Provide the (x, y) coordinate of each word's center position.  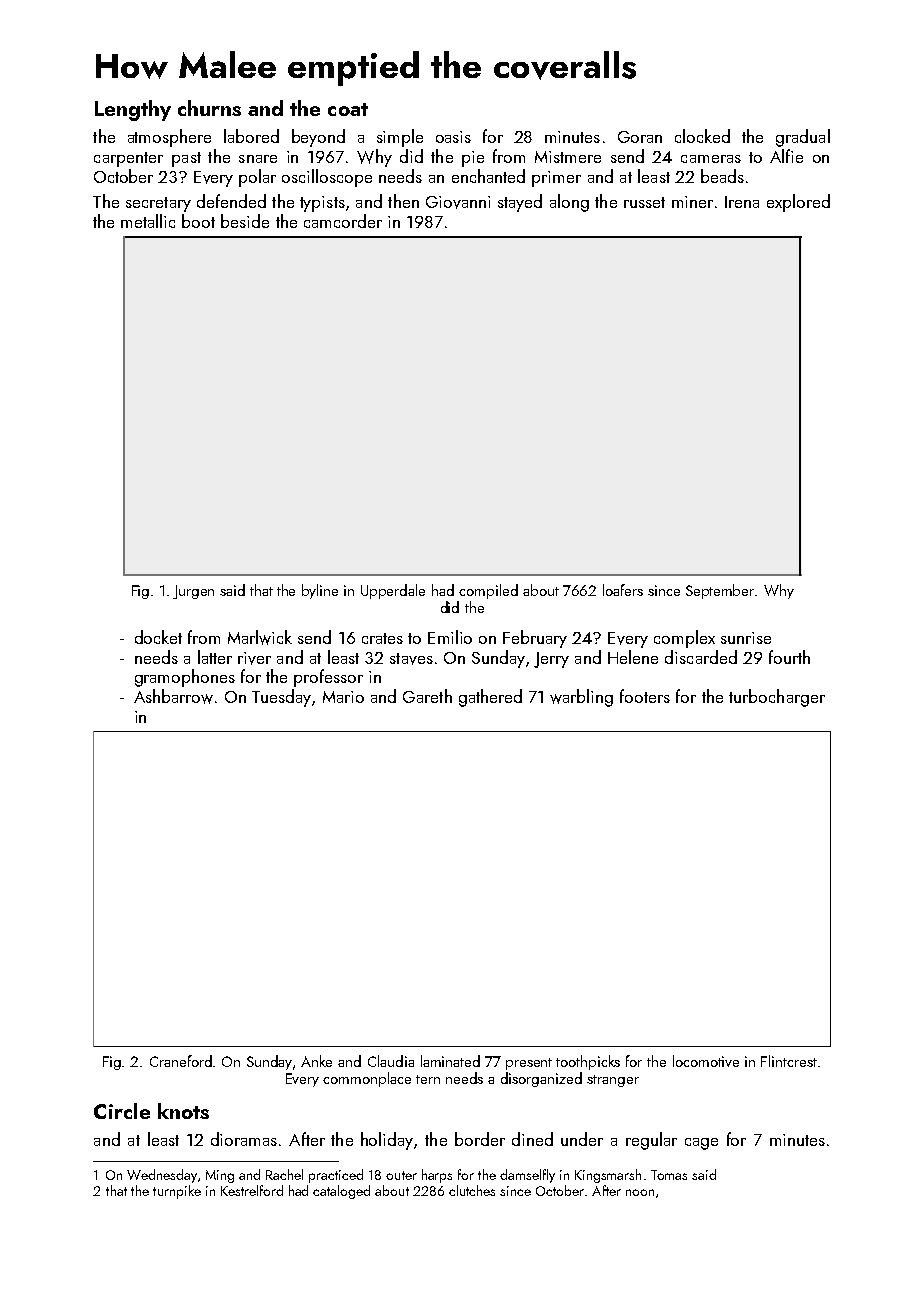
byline (320, 591)
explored (798, 203)
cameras (711, 159)
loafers (623, 590)
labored (251, 136)
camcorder (343, 221)
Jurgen (193, 592)
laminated (450, 1061)
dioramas (244, 1139)
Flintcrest (789, 1061)
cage (701, 1144)
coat (348, 109)
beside (245, 221)
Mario (343, 697)
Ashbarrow (173, 696)
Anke (316, 1061)
